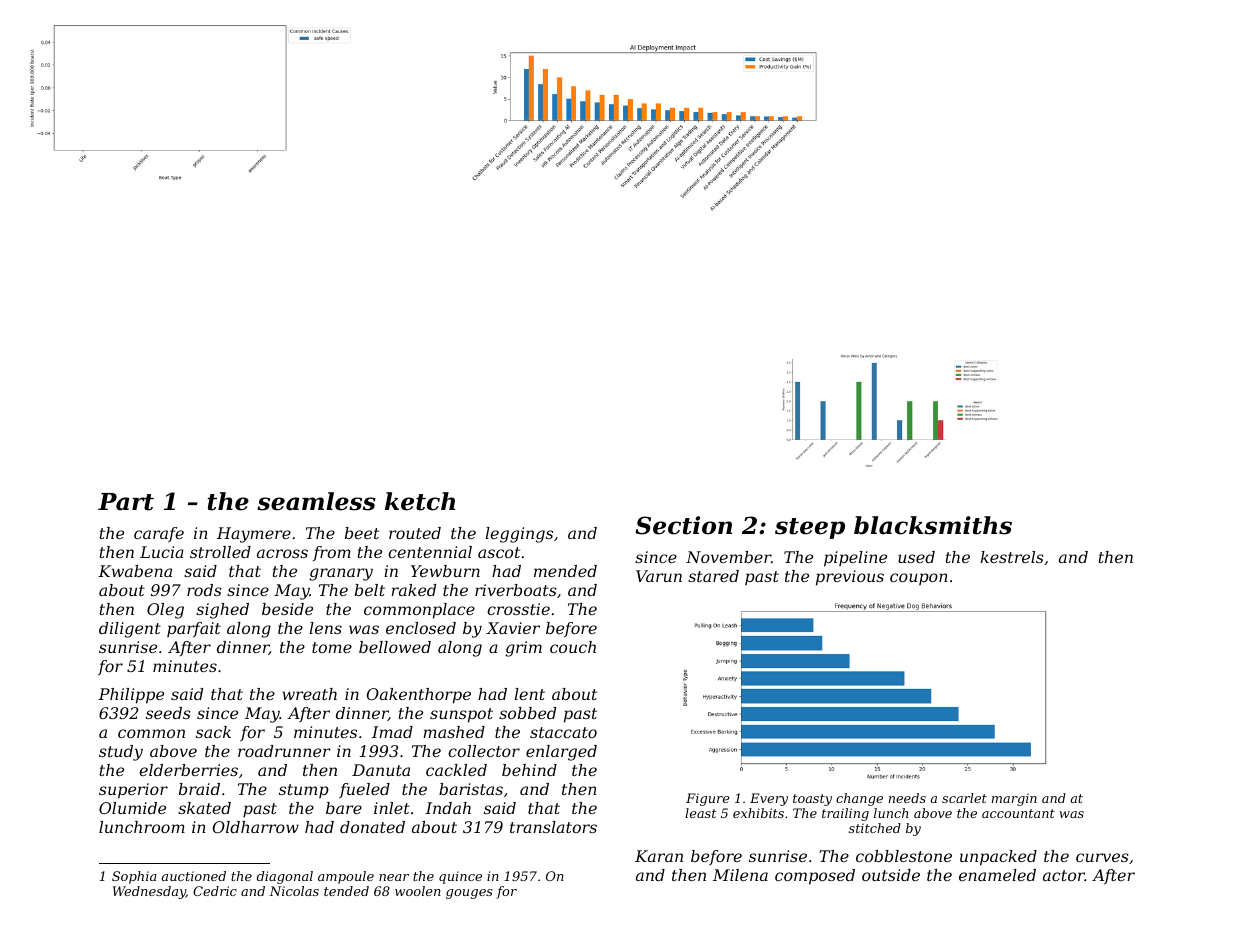 Image resolution: width=1233 pixels, height=952 pixels. Describe the element at coordinates (469, 894) in the page. I see `gouges` at that location.
